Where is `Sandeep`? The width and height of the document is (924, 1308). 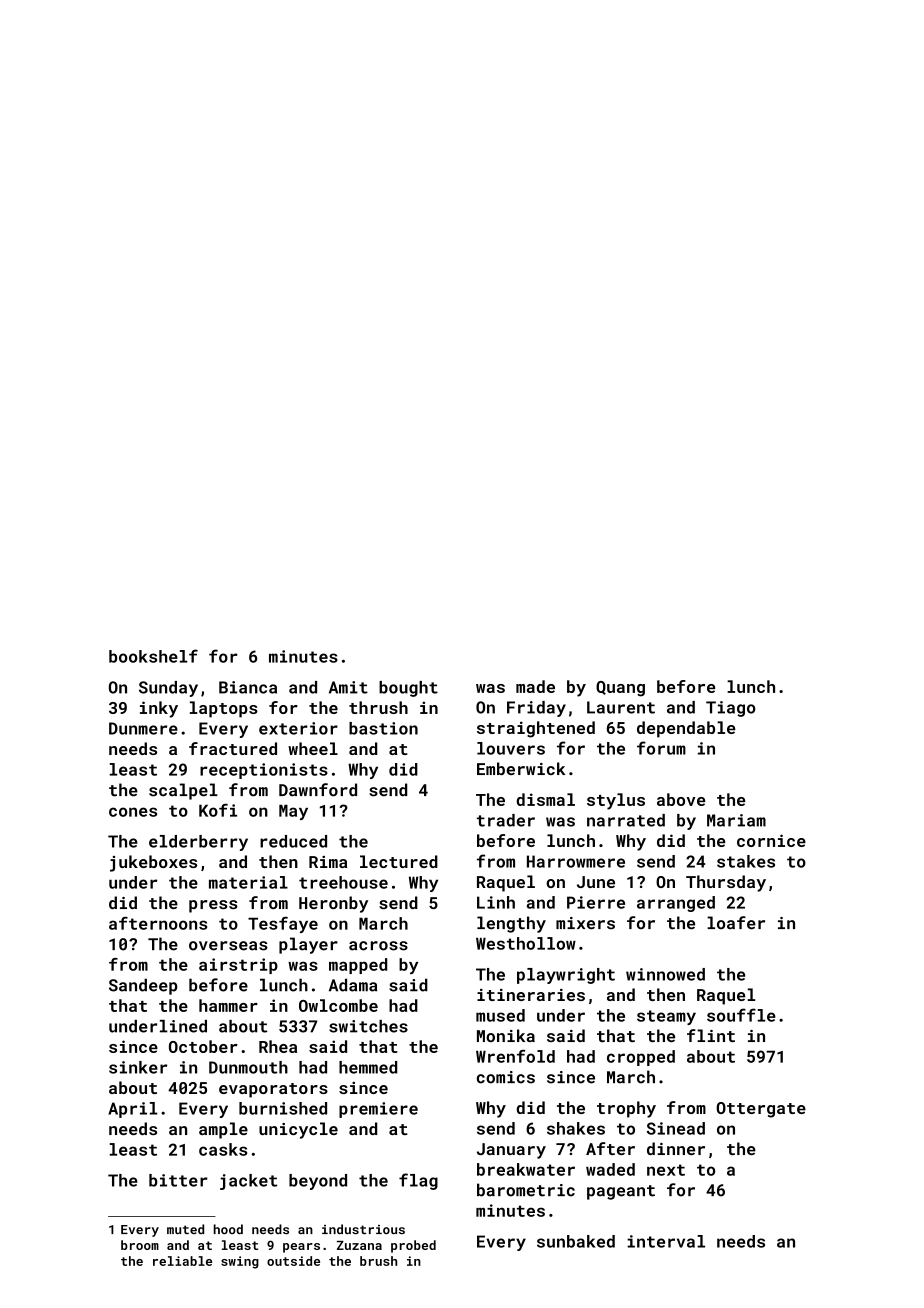 Sandeep is located at coordinates (143, 986).
